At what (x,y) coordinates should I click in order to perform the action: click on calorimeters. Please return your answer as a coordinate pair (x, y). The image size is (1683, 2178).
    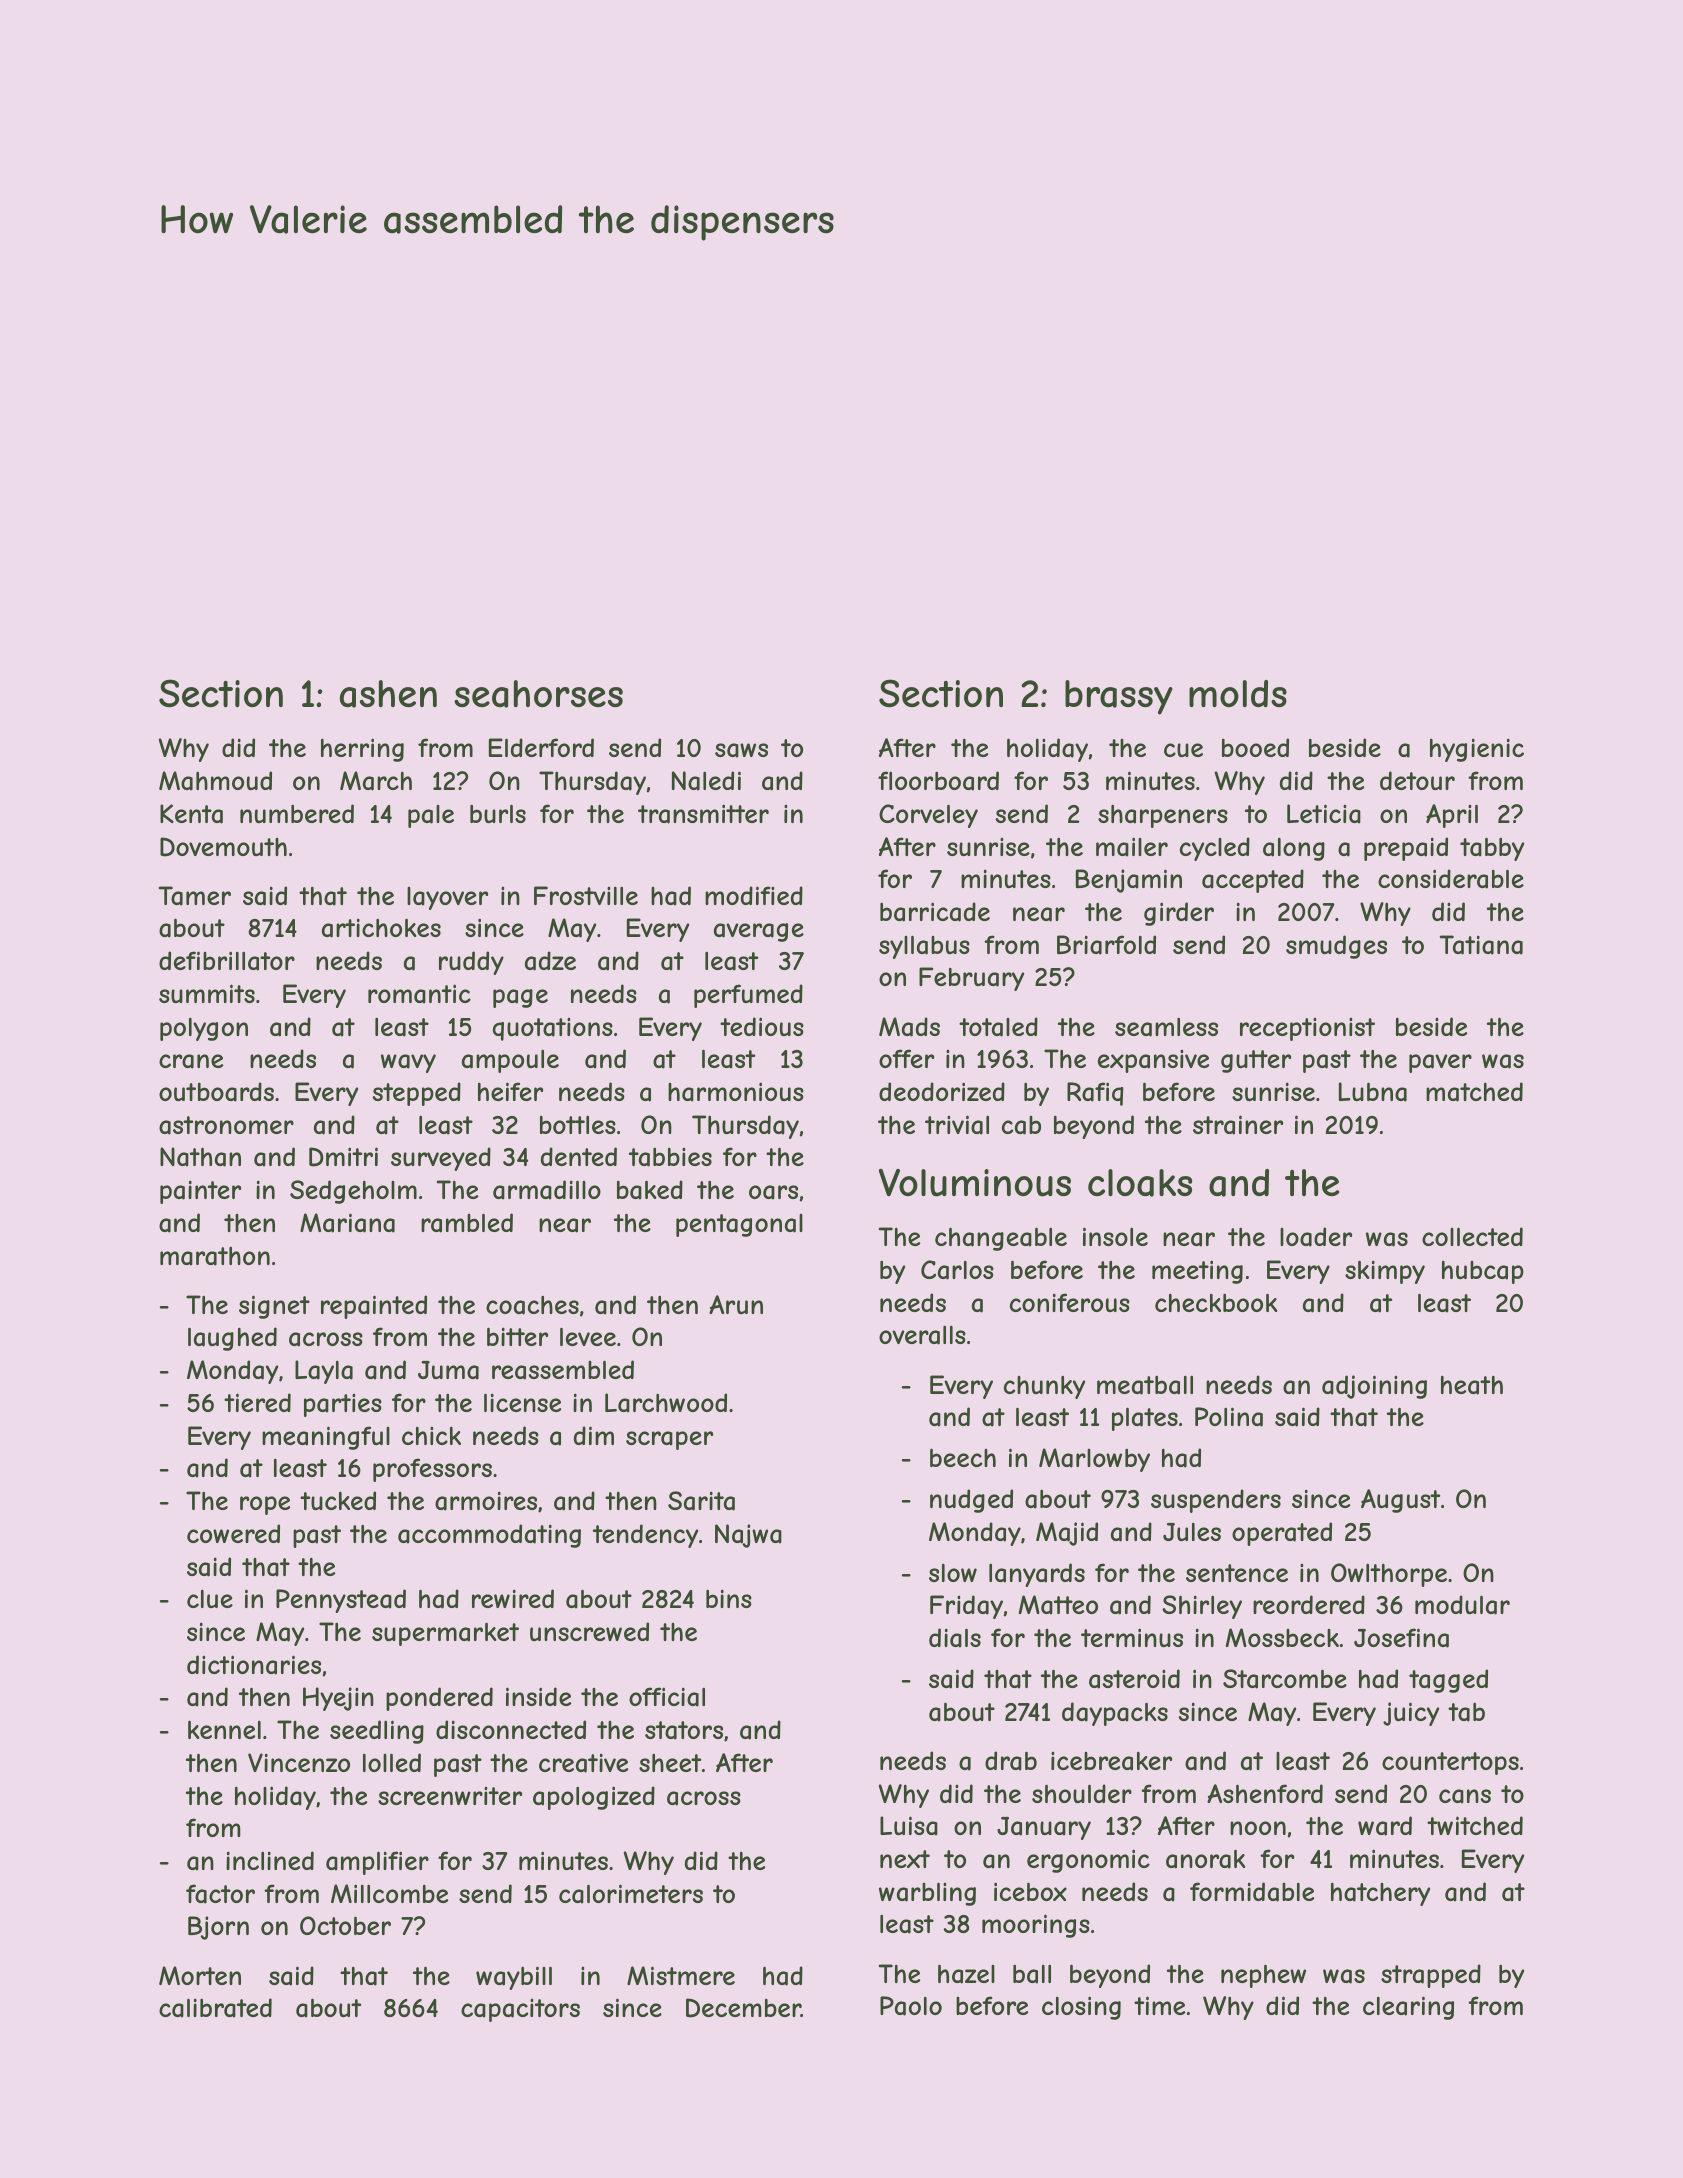
    Looking at the image, I should click on (631, 1894).
